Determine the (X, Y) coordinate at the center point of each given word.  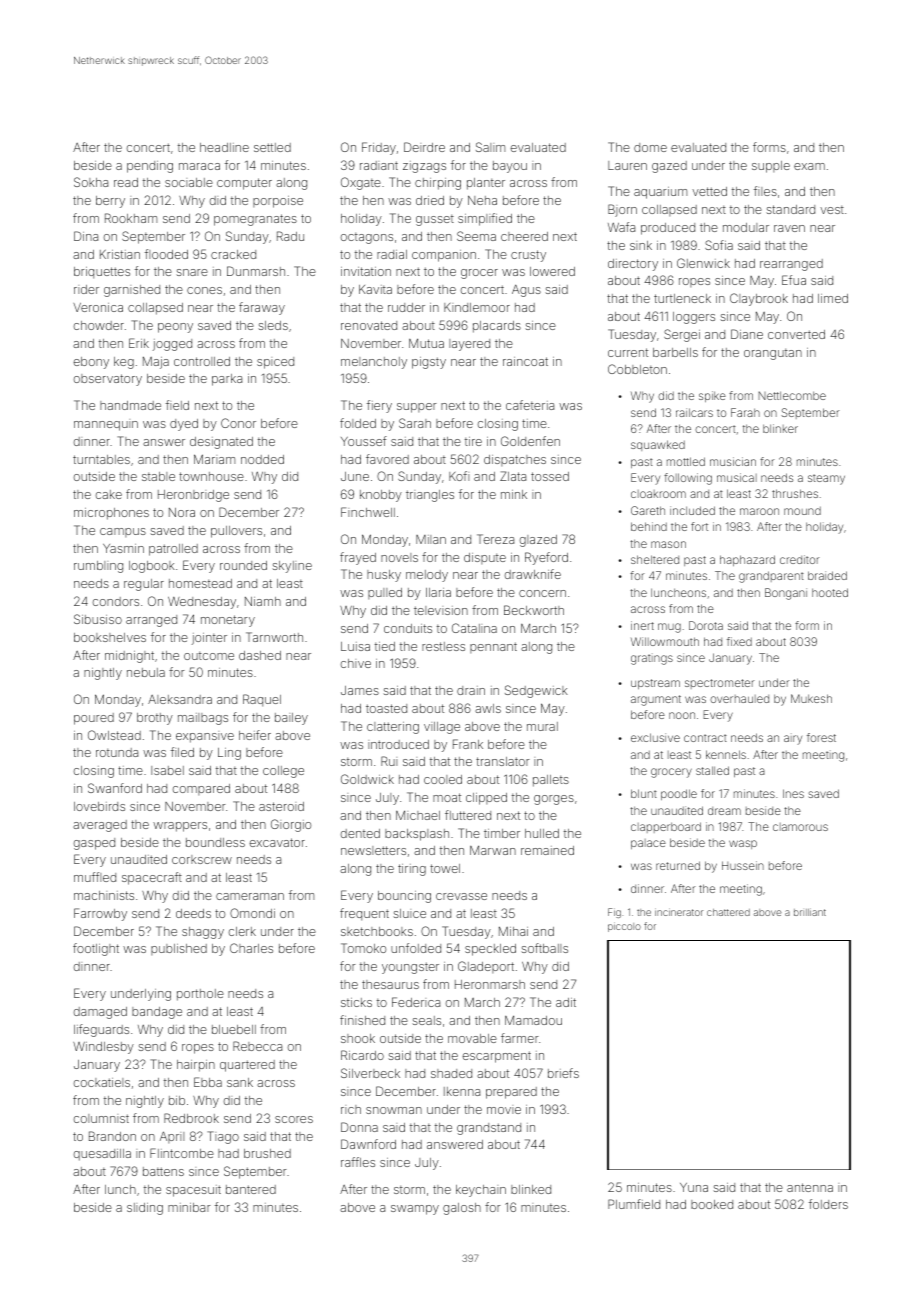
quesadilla (102, 1155)
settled (272, 147)
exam (809, 166)
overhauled (739, 699)
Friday (379, 148)
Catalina (474, 628)
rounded (243, 565)
